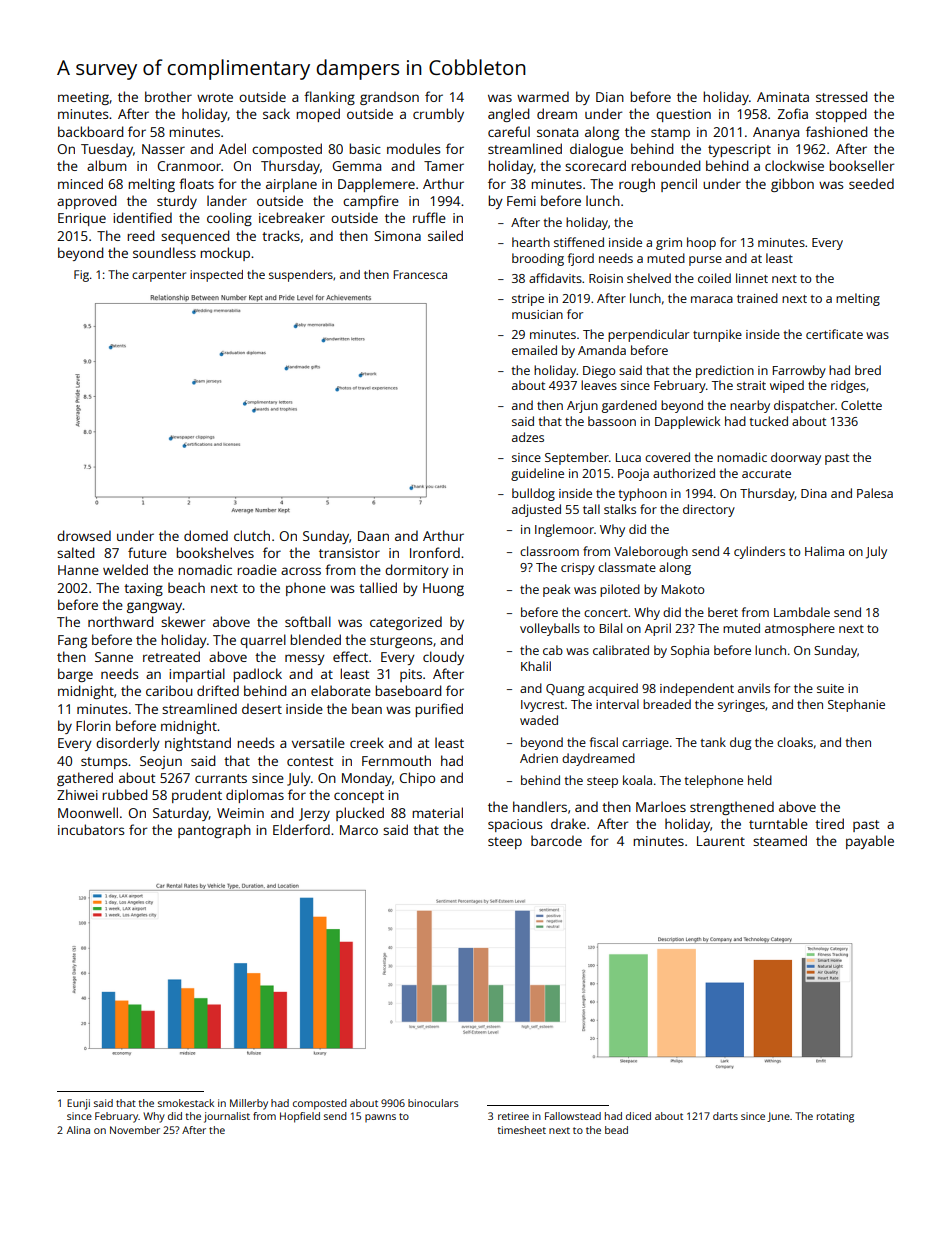 The width and height of the document is (952, 1233). What do you see at coordinates (723, 612) in the document?
I see `beret` at bounding box center [723, 612].
